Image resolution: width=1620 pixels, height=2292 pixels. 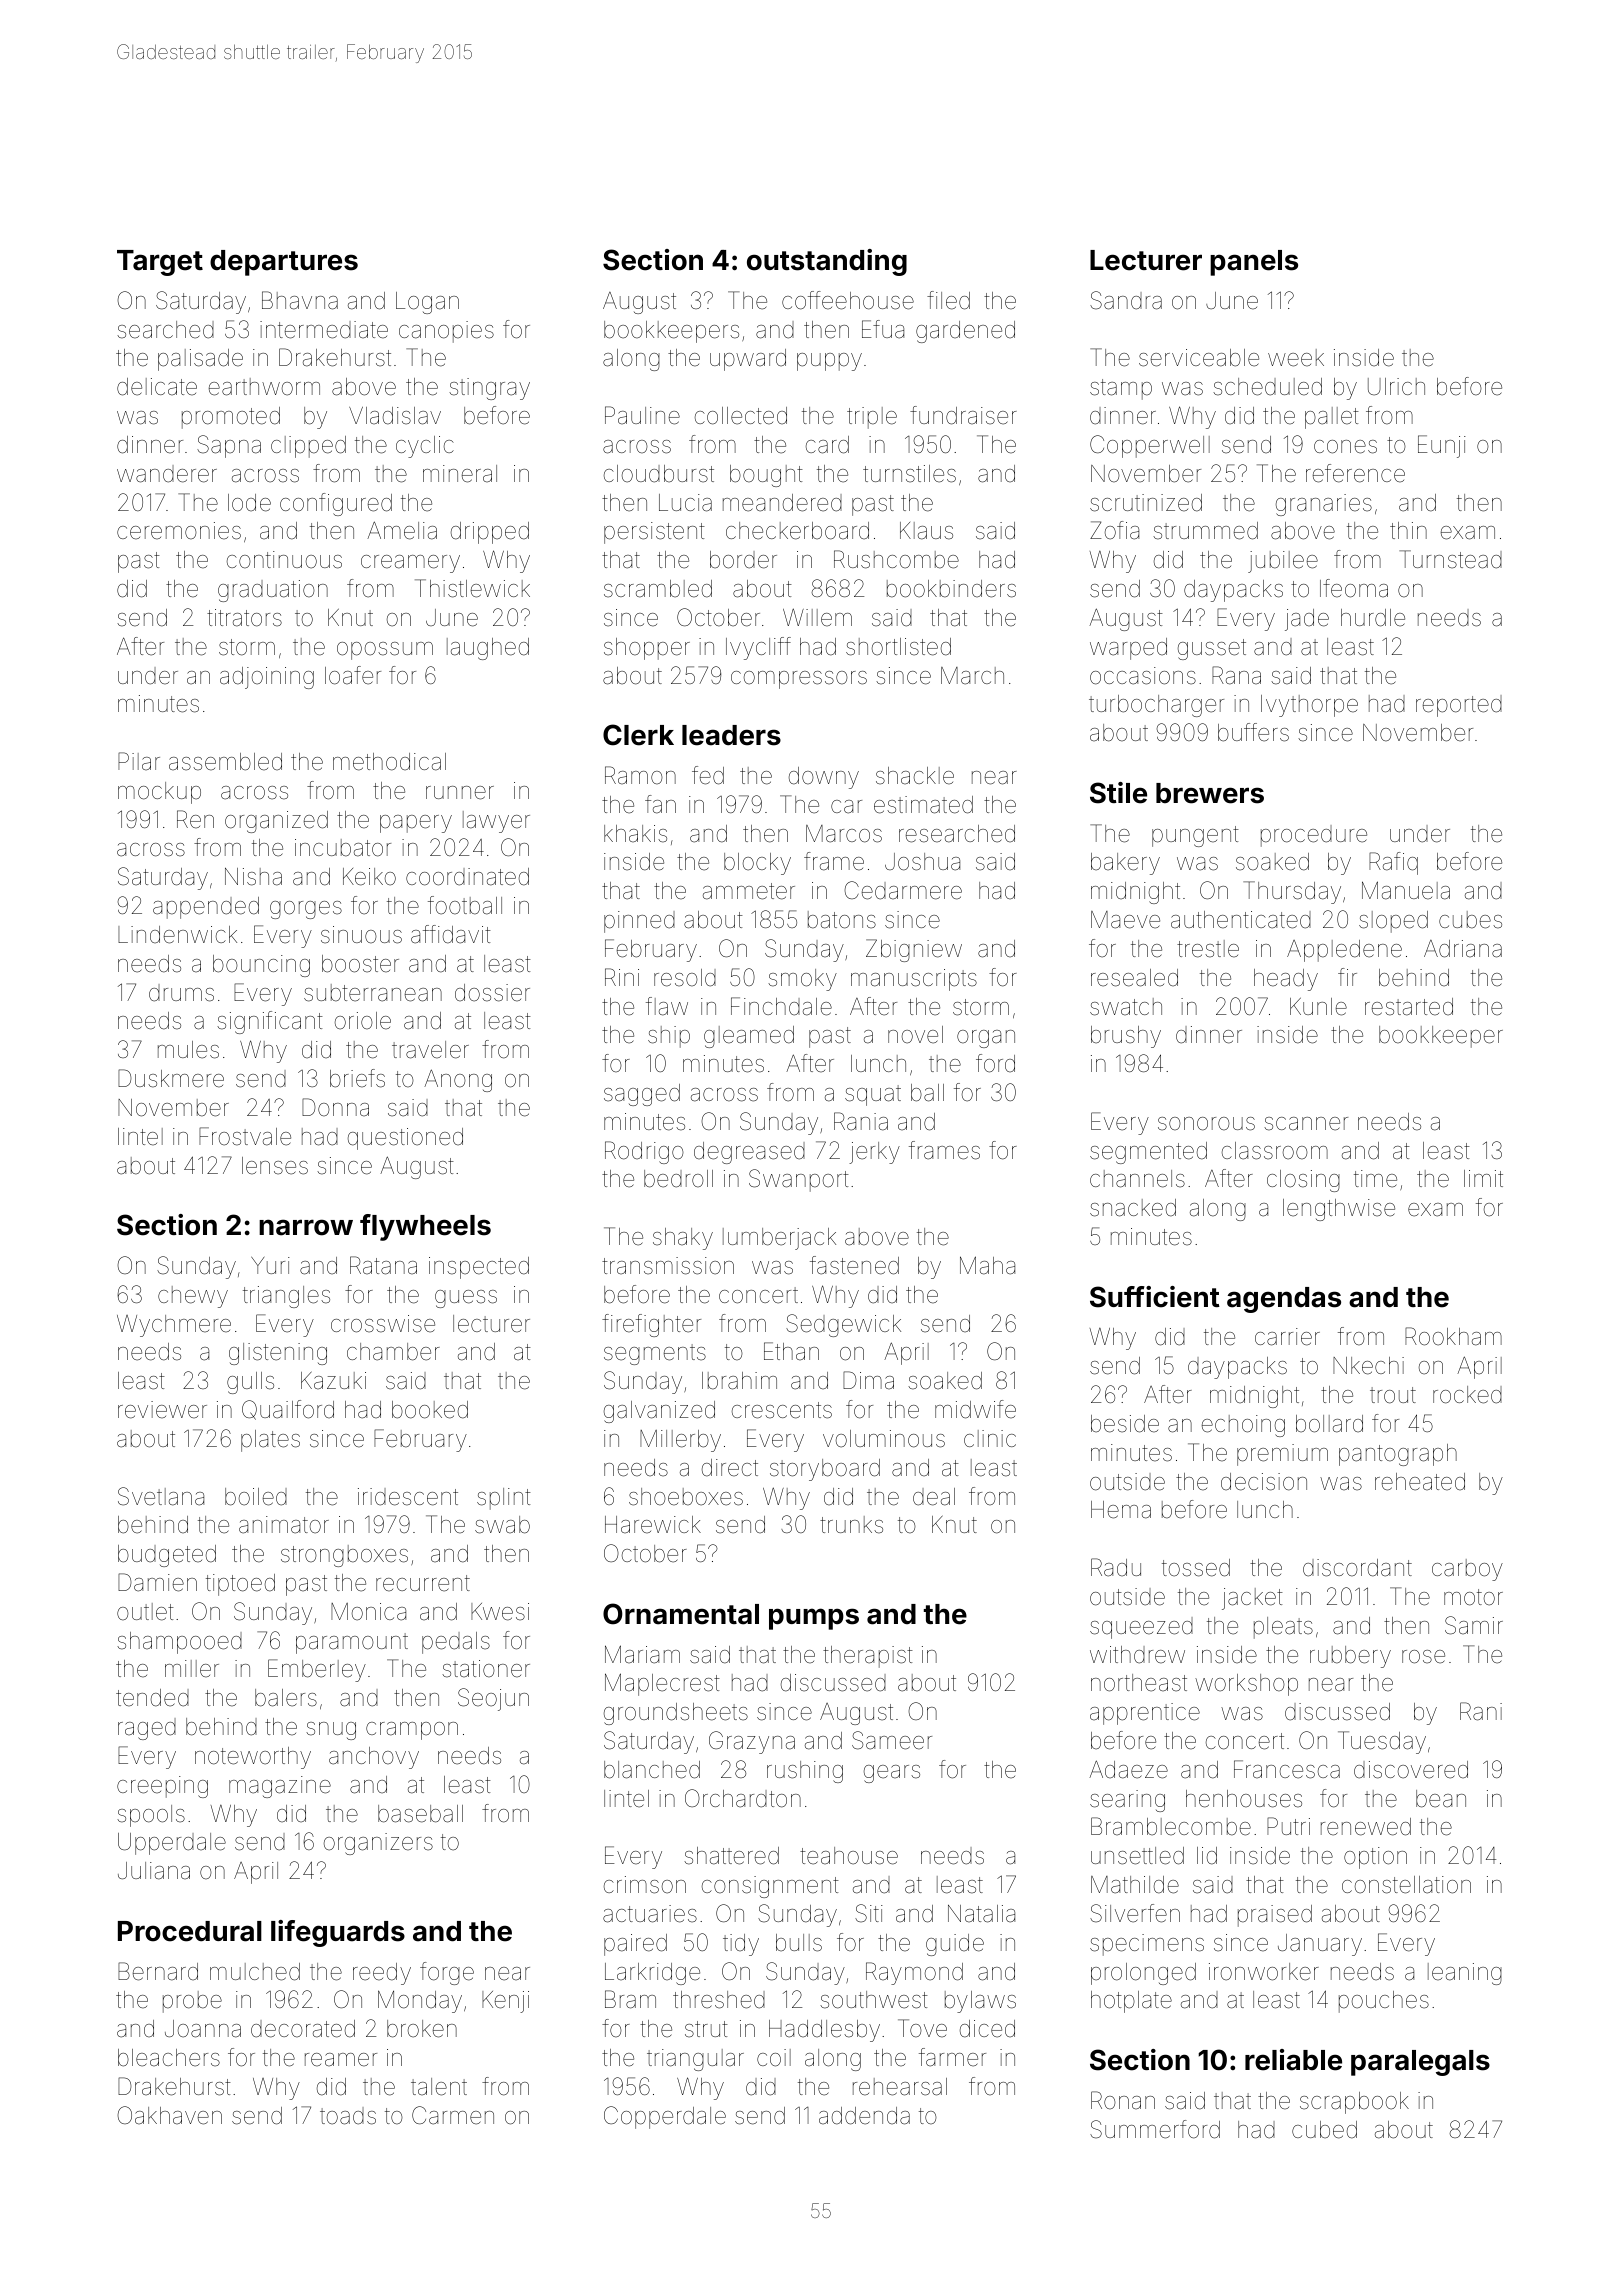 What do you see at coordinates (458, 1080) in the screenshot?
I see `Anong` at bounding box center [458, 1080].
